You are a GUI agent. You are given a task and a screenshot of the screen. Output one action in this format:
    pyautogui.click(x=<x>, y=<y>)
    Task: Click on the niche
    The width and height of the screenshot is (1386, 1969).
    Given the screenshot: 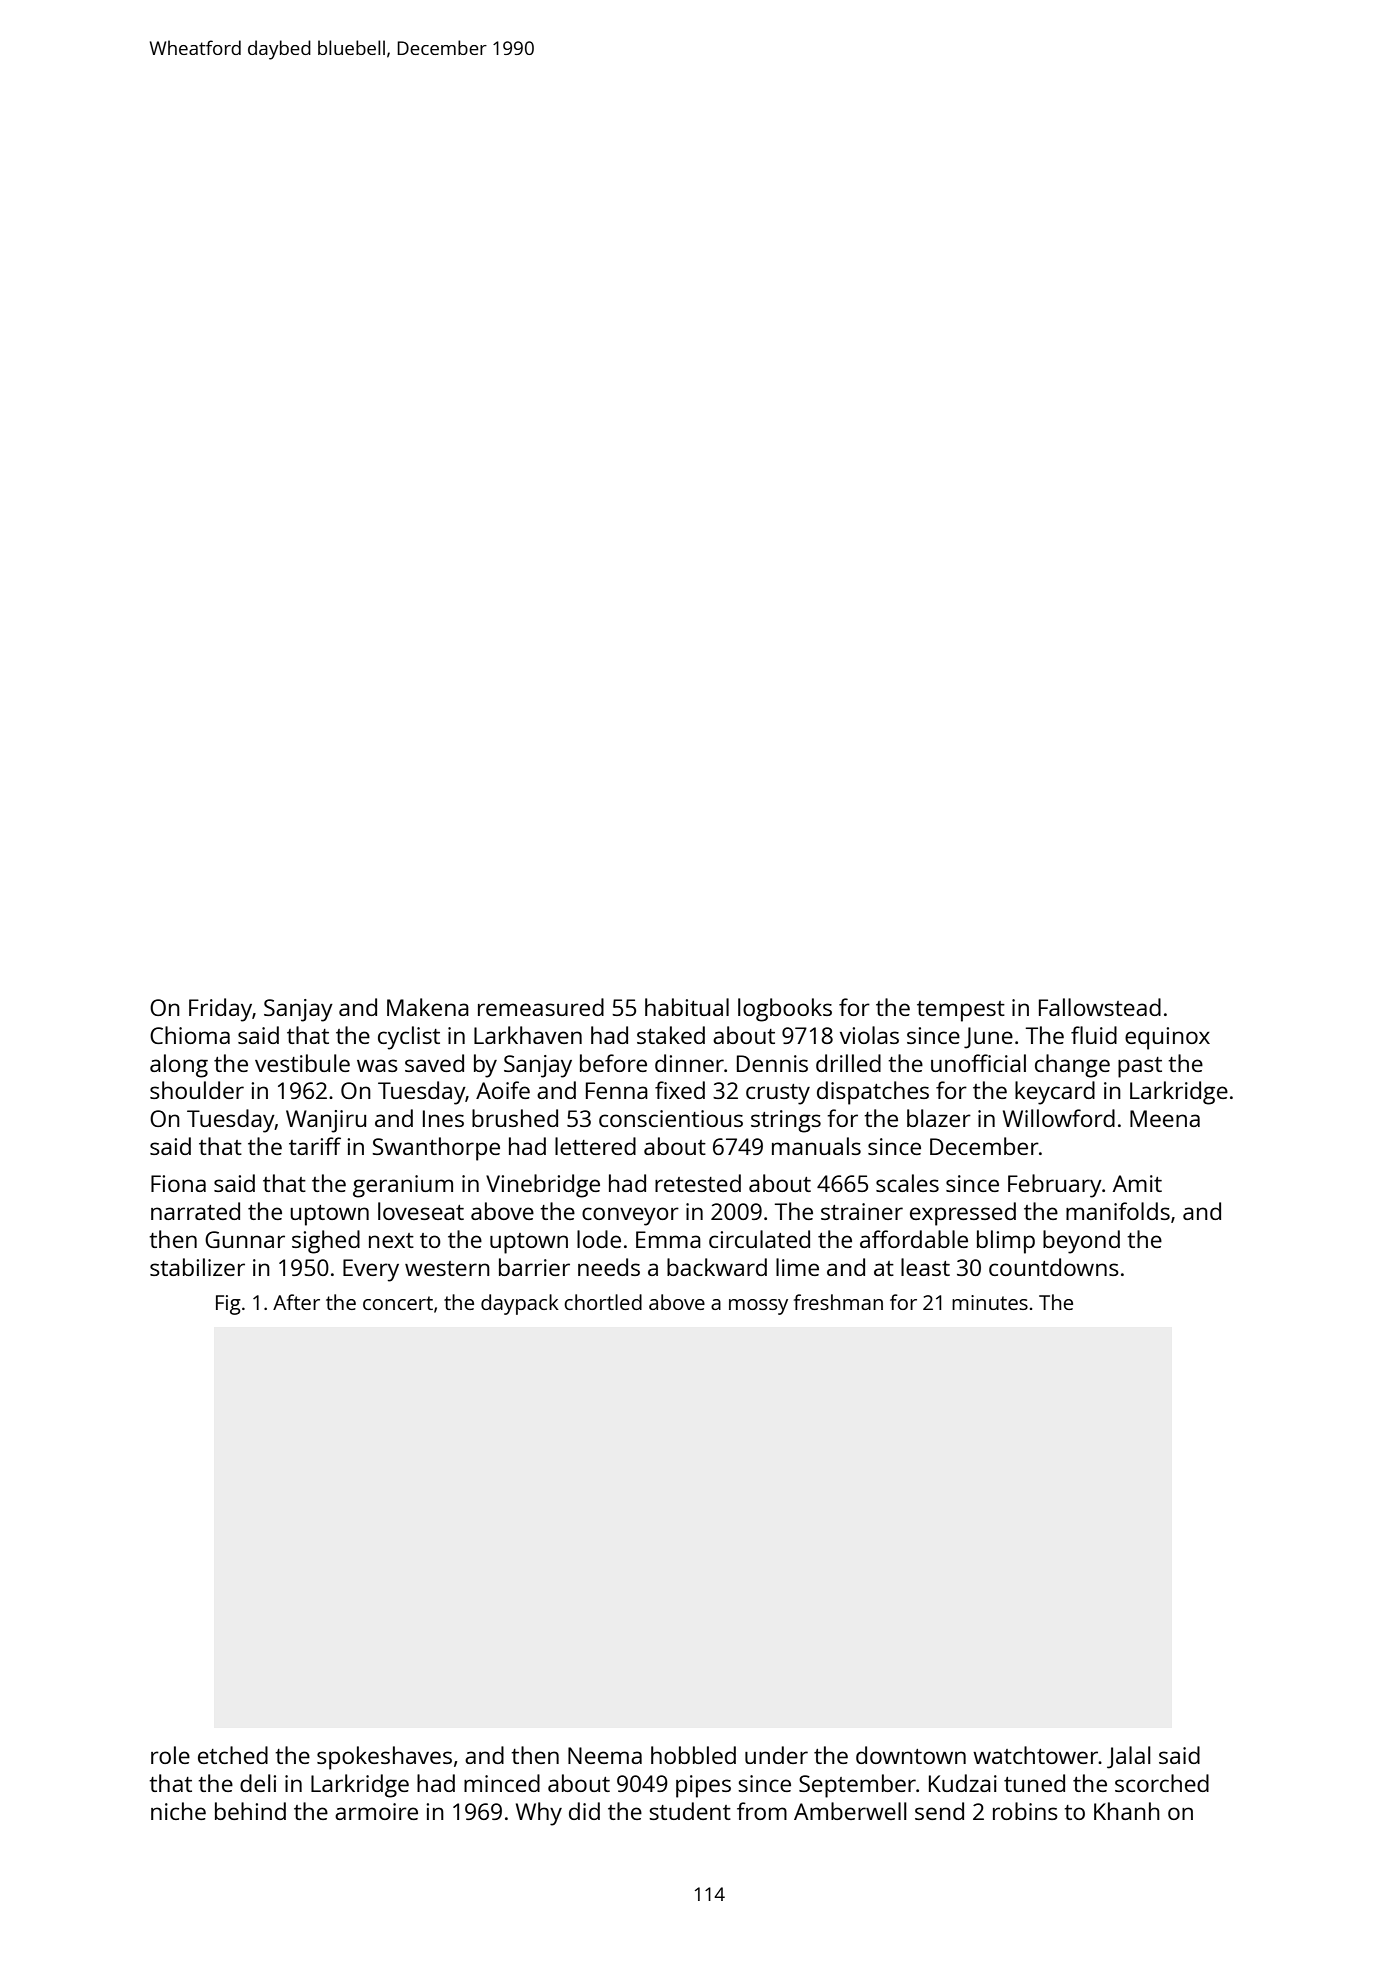 What is the action you would take?
    pyautogui.click(x=178, y=1811)
